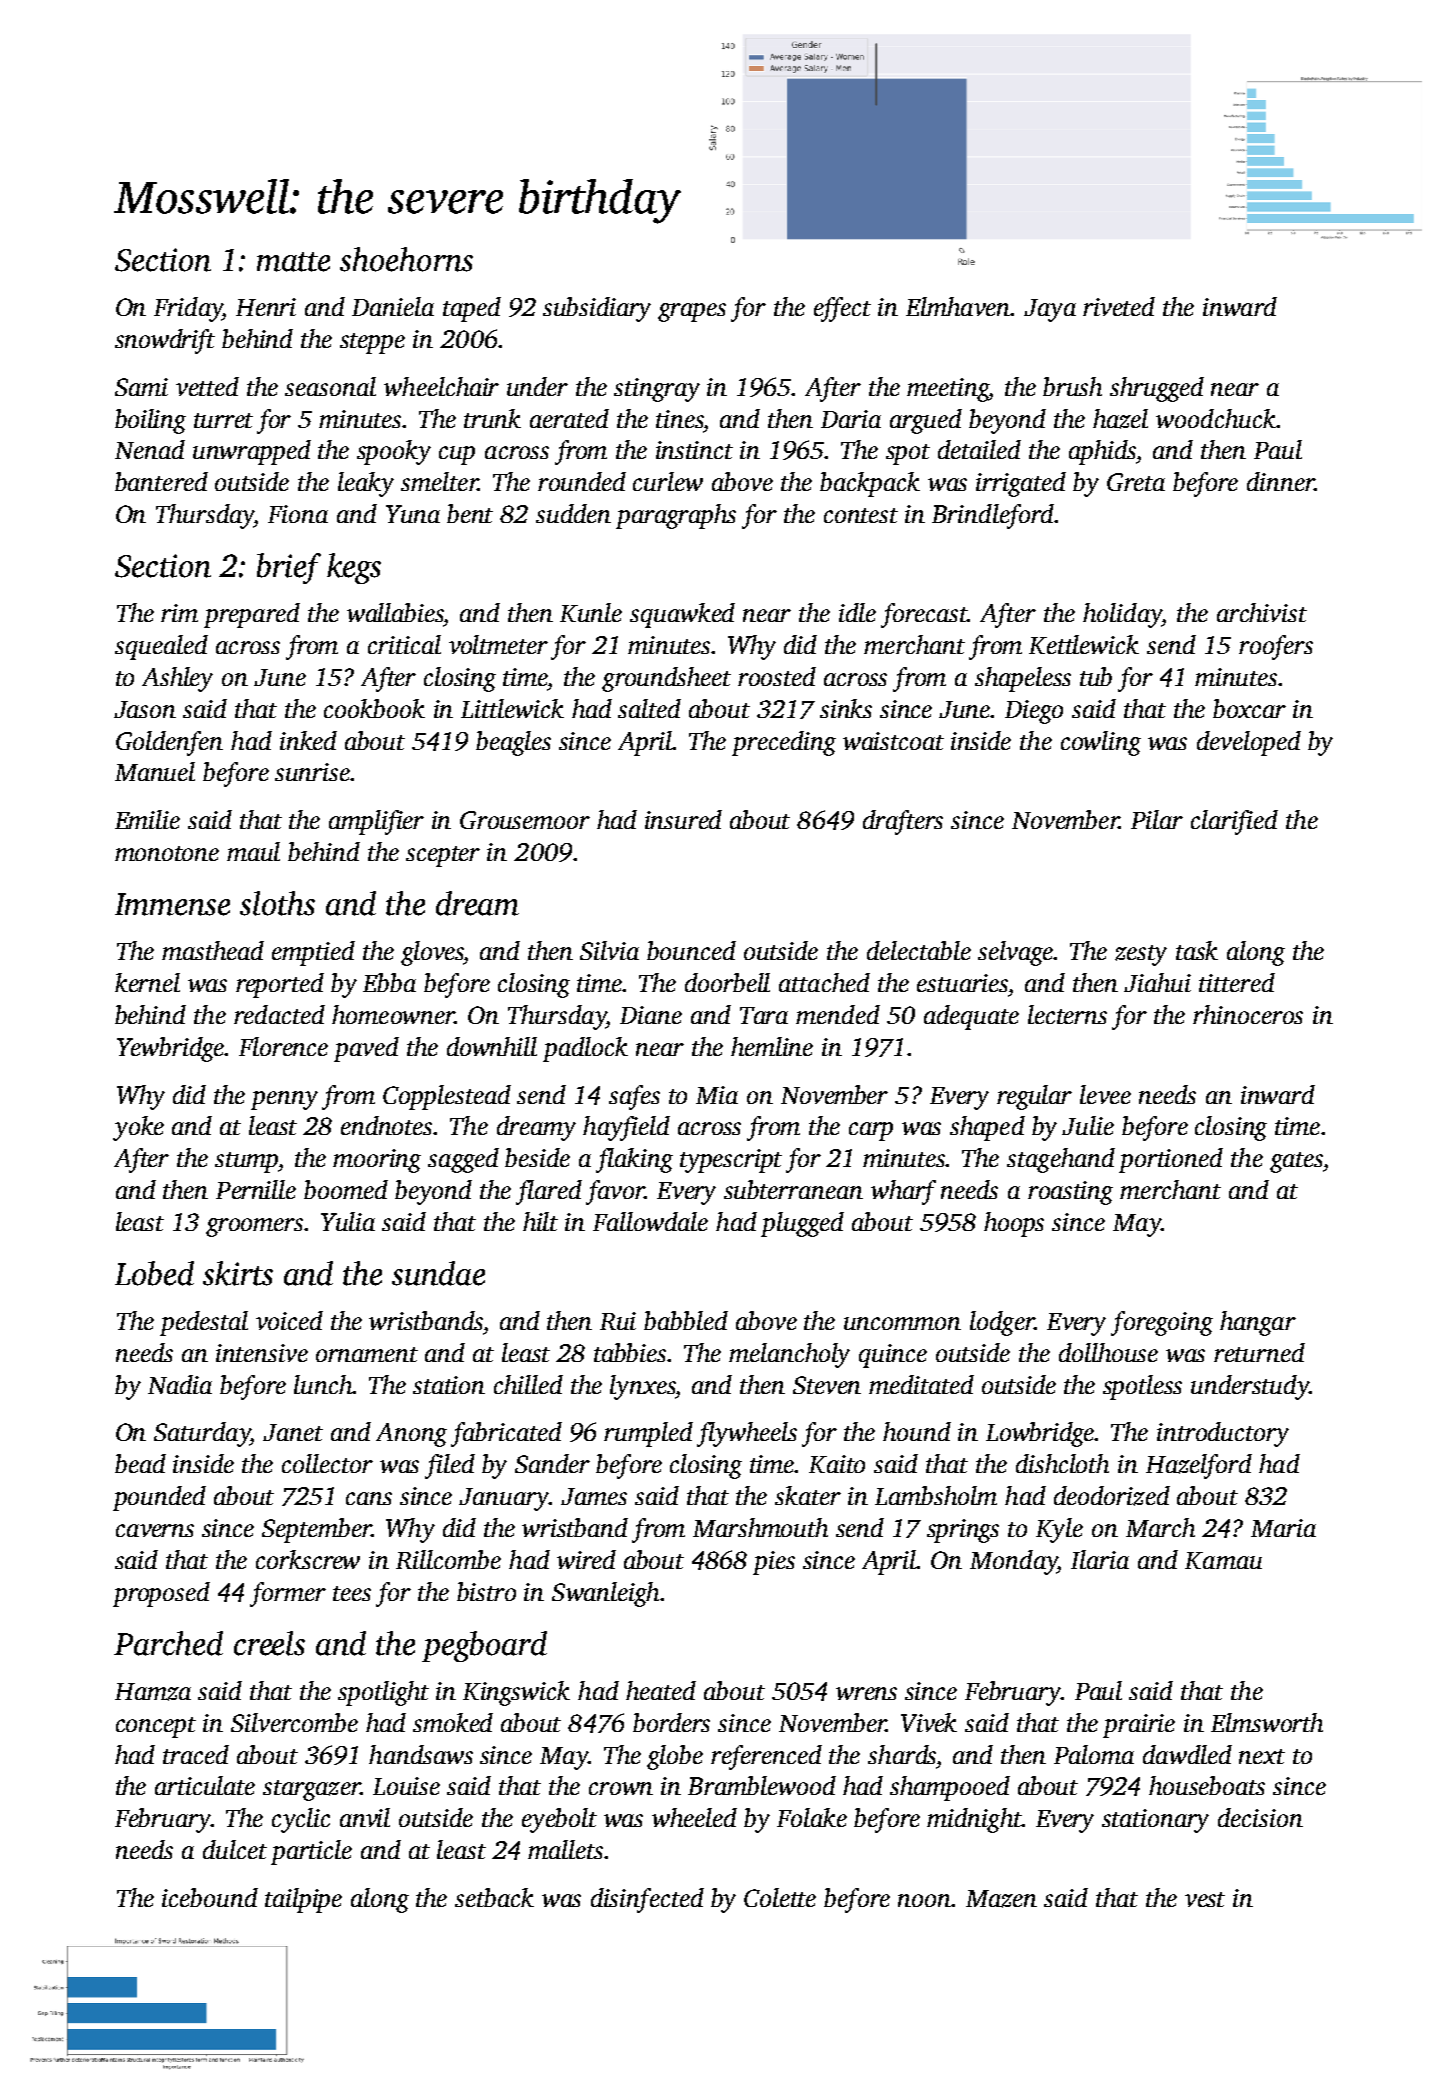  I want to click on heated, so click(661, 1690).
